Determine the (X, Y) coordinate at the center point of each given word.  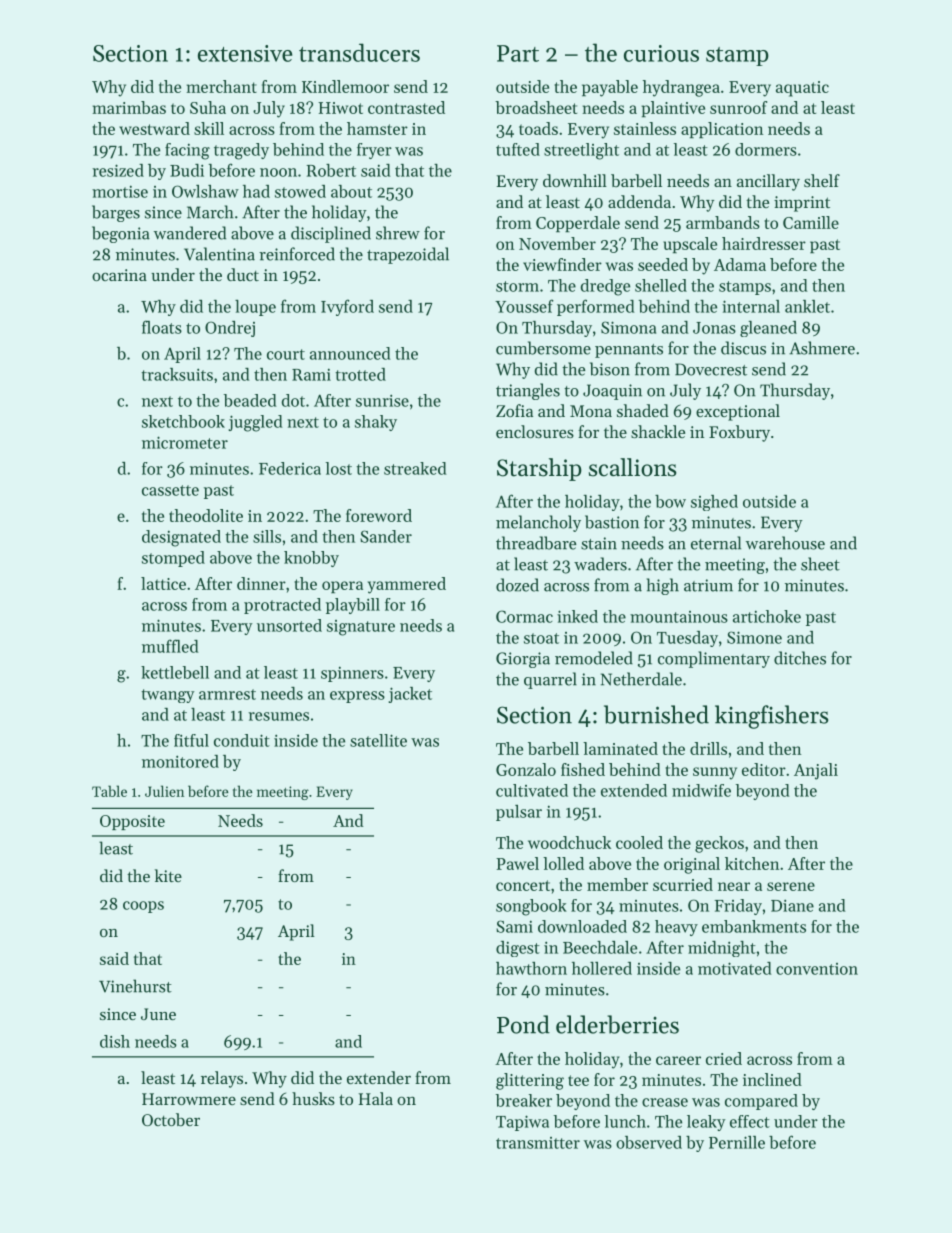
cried (724, 1058)
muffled (170, 646)
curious (661, 53)
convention (817, 969)
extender (379, 1077)
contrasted (406, 107)
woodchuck (569, 842)
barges (116, 213)
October (171, 1119)
